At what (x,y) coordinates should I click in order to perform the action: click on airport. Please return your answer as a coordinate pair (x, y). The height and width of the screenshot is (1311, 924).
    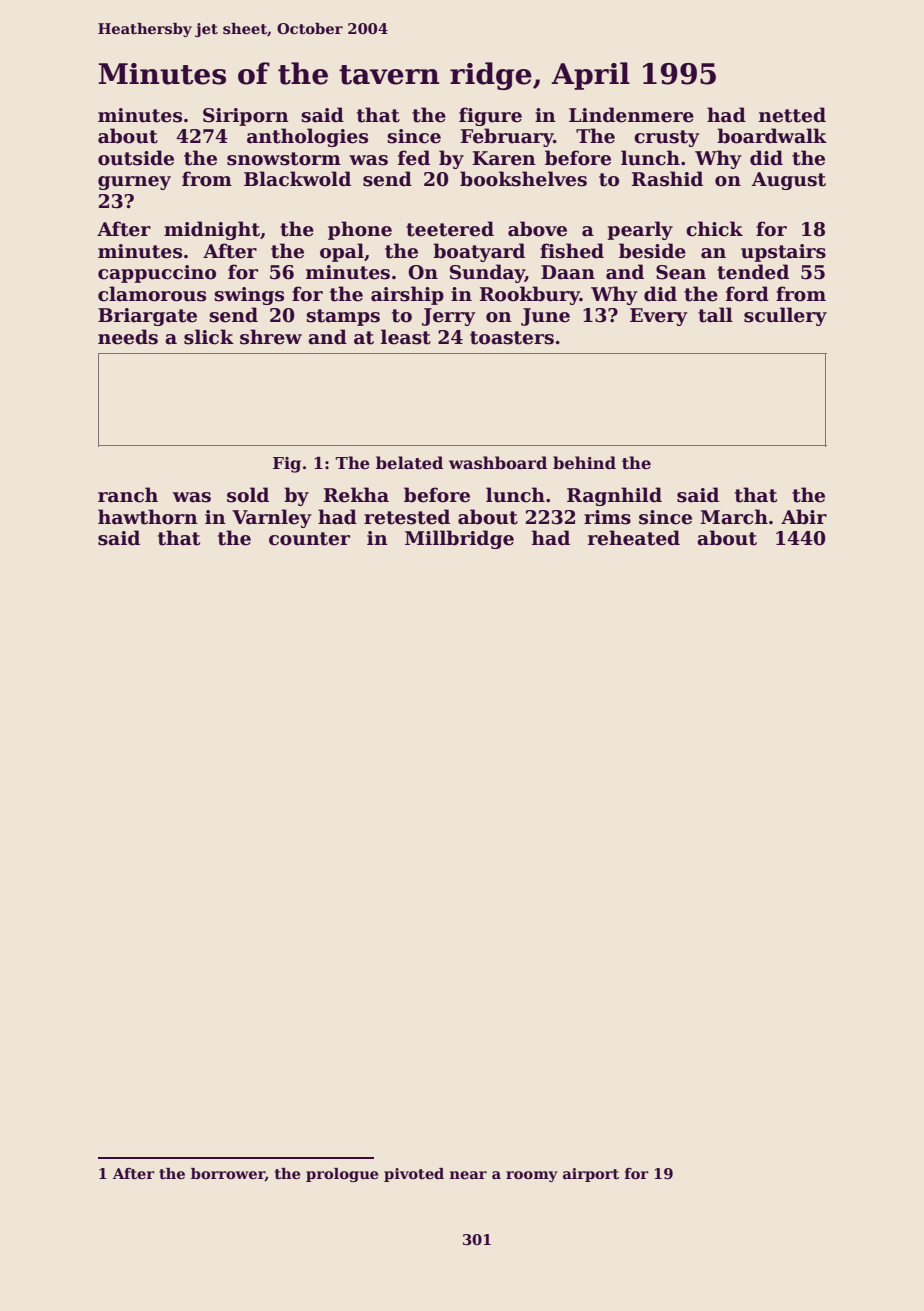
    Looking at the image, I should click on (591, 1175).
